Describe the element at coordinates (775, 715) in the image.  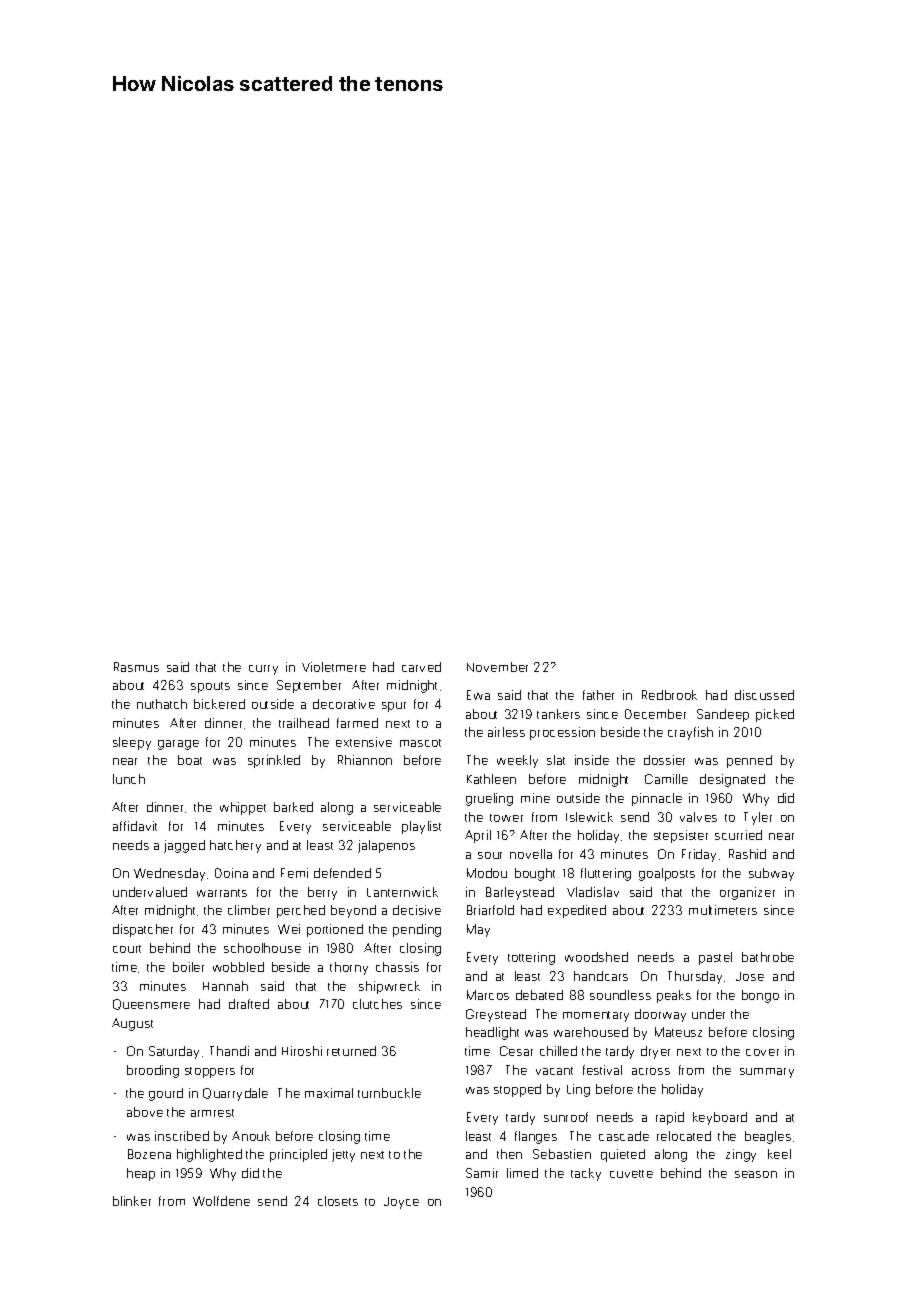
I see `picked` at that location.
